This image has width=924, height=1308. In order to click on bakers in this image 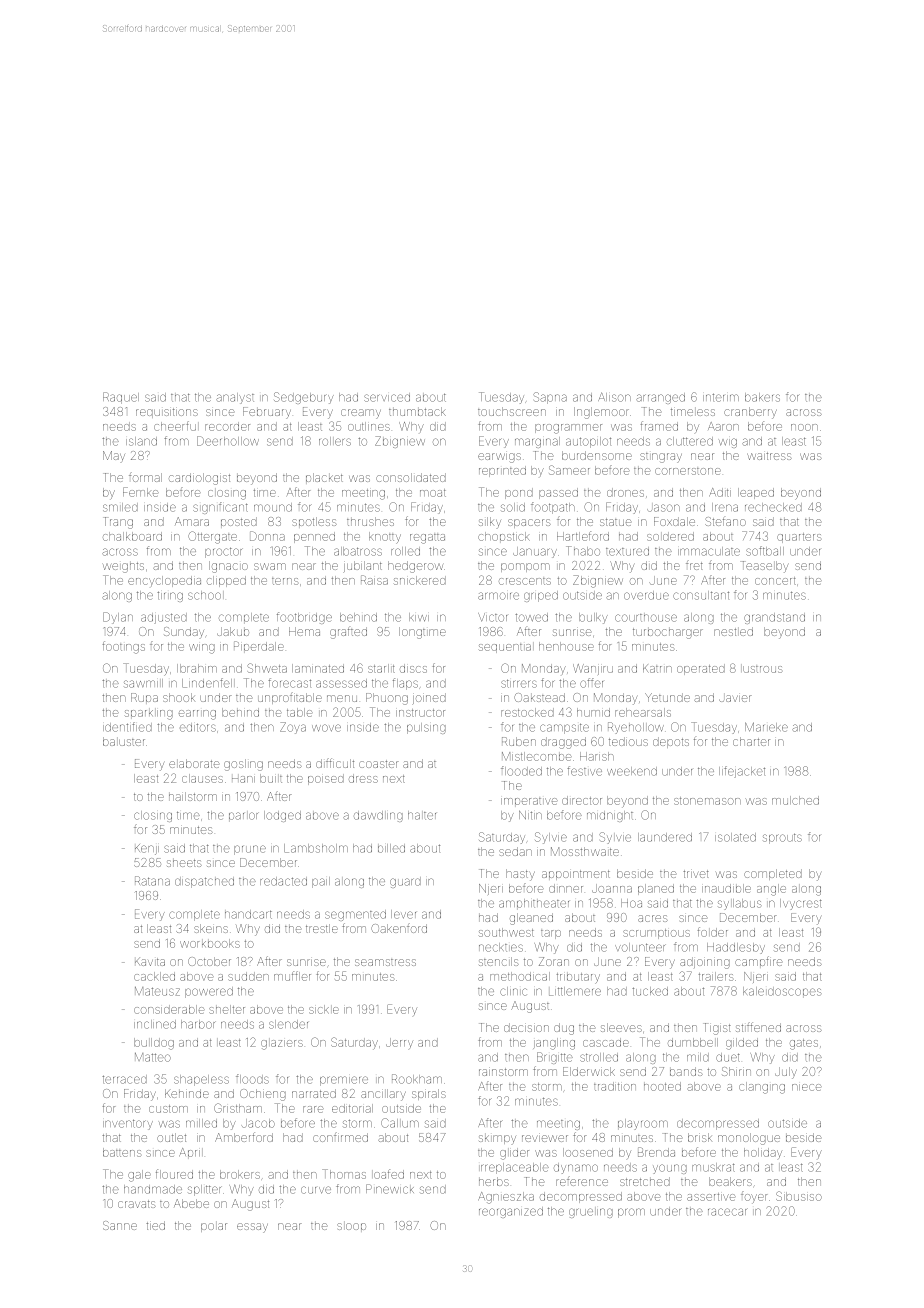, I will do `click(762, 397)`.
